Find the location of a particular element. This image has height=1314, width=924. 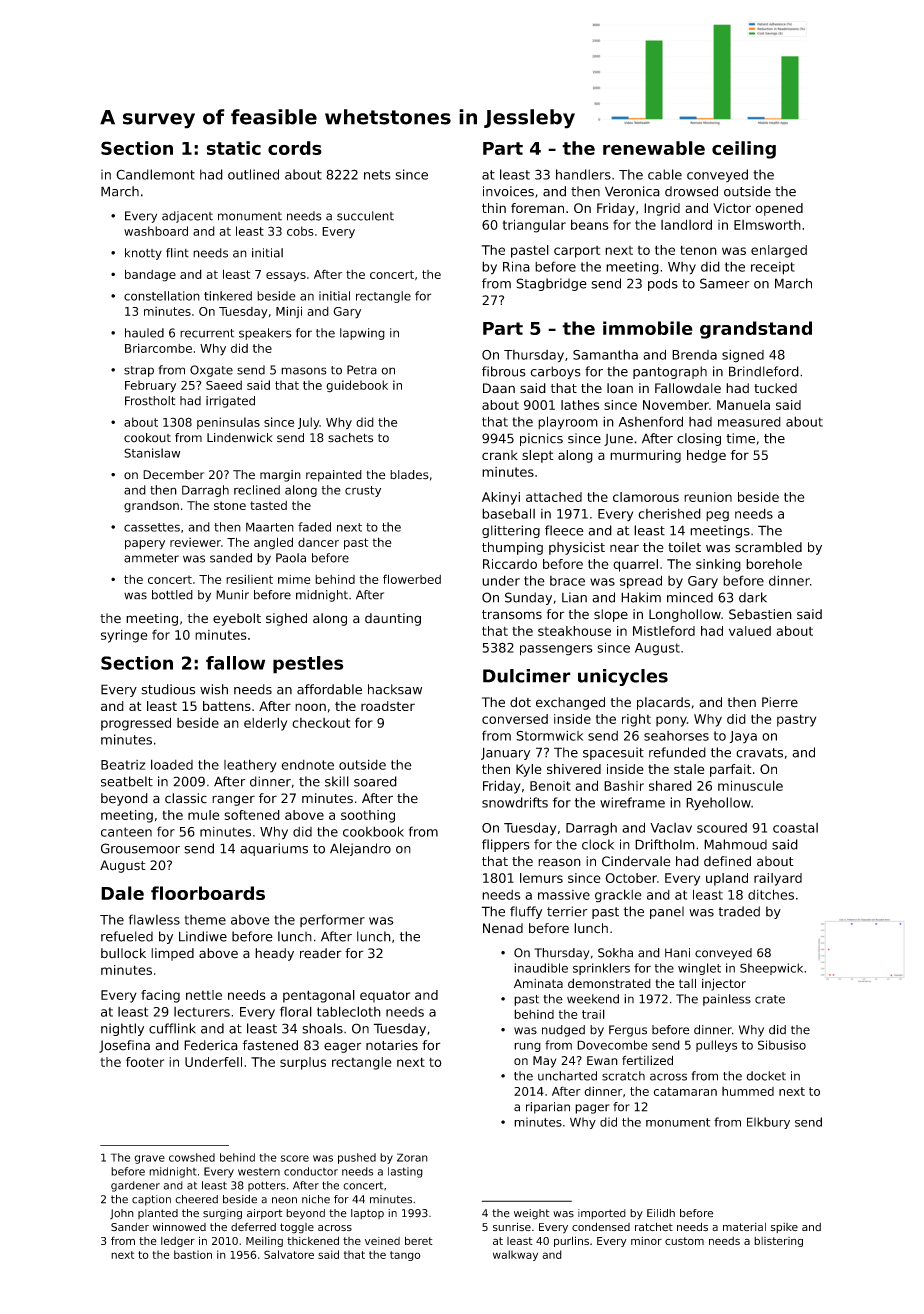

carboys is located at coordinates (555, 372).
